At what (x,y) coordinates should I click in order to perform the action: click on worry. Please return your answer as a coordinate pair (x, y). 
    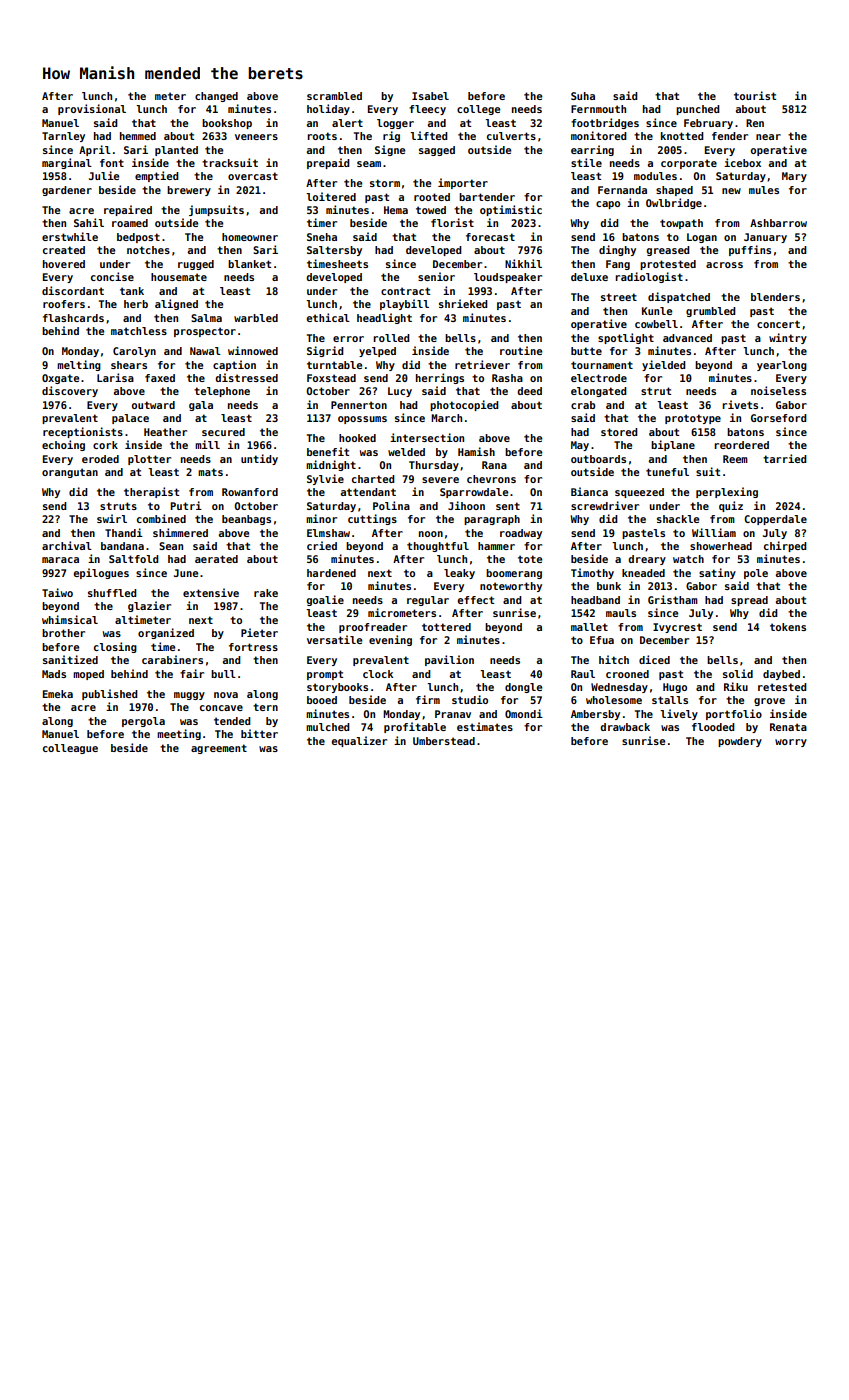
    Looking at the image, I should click on (791, 743).
